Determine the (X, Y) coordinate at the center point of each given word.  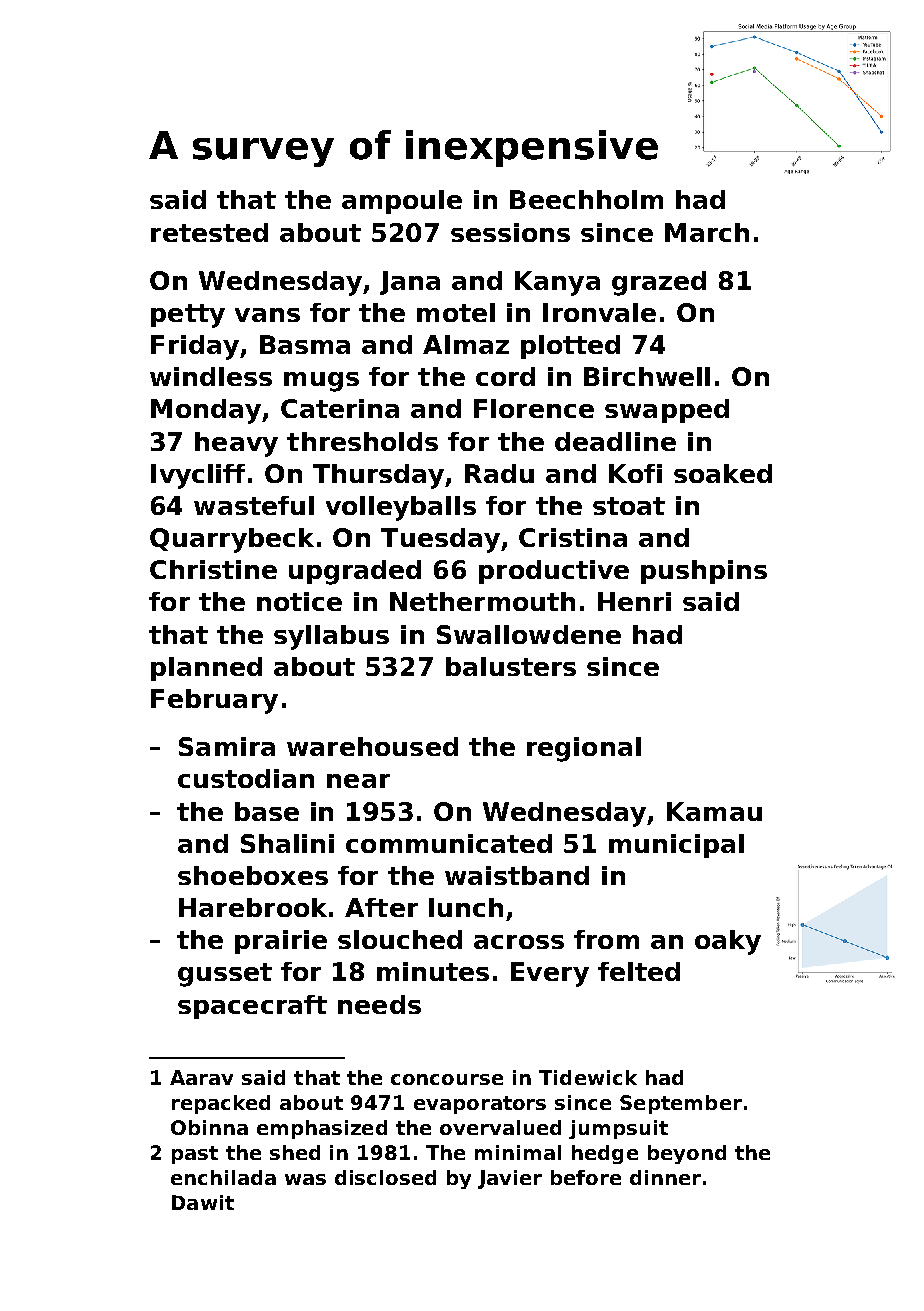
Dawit (203, 1202)
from (606, 939)
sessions (510, 232)
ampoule (402, 202)
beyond (687, 1154)
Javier (510, 1179)
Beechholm (586, 199)
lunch (466, 907)
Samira (227, 746)
